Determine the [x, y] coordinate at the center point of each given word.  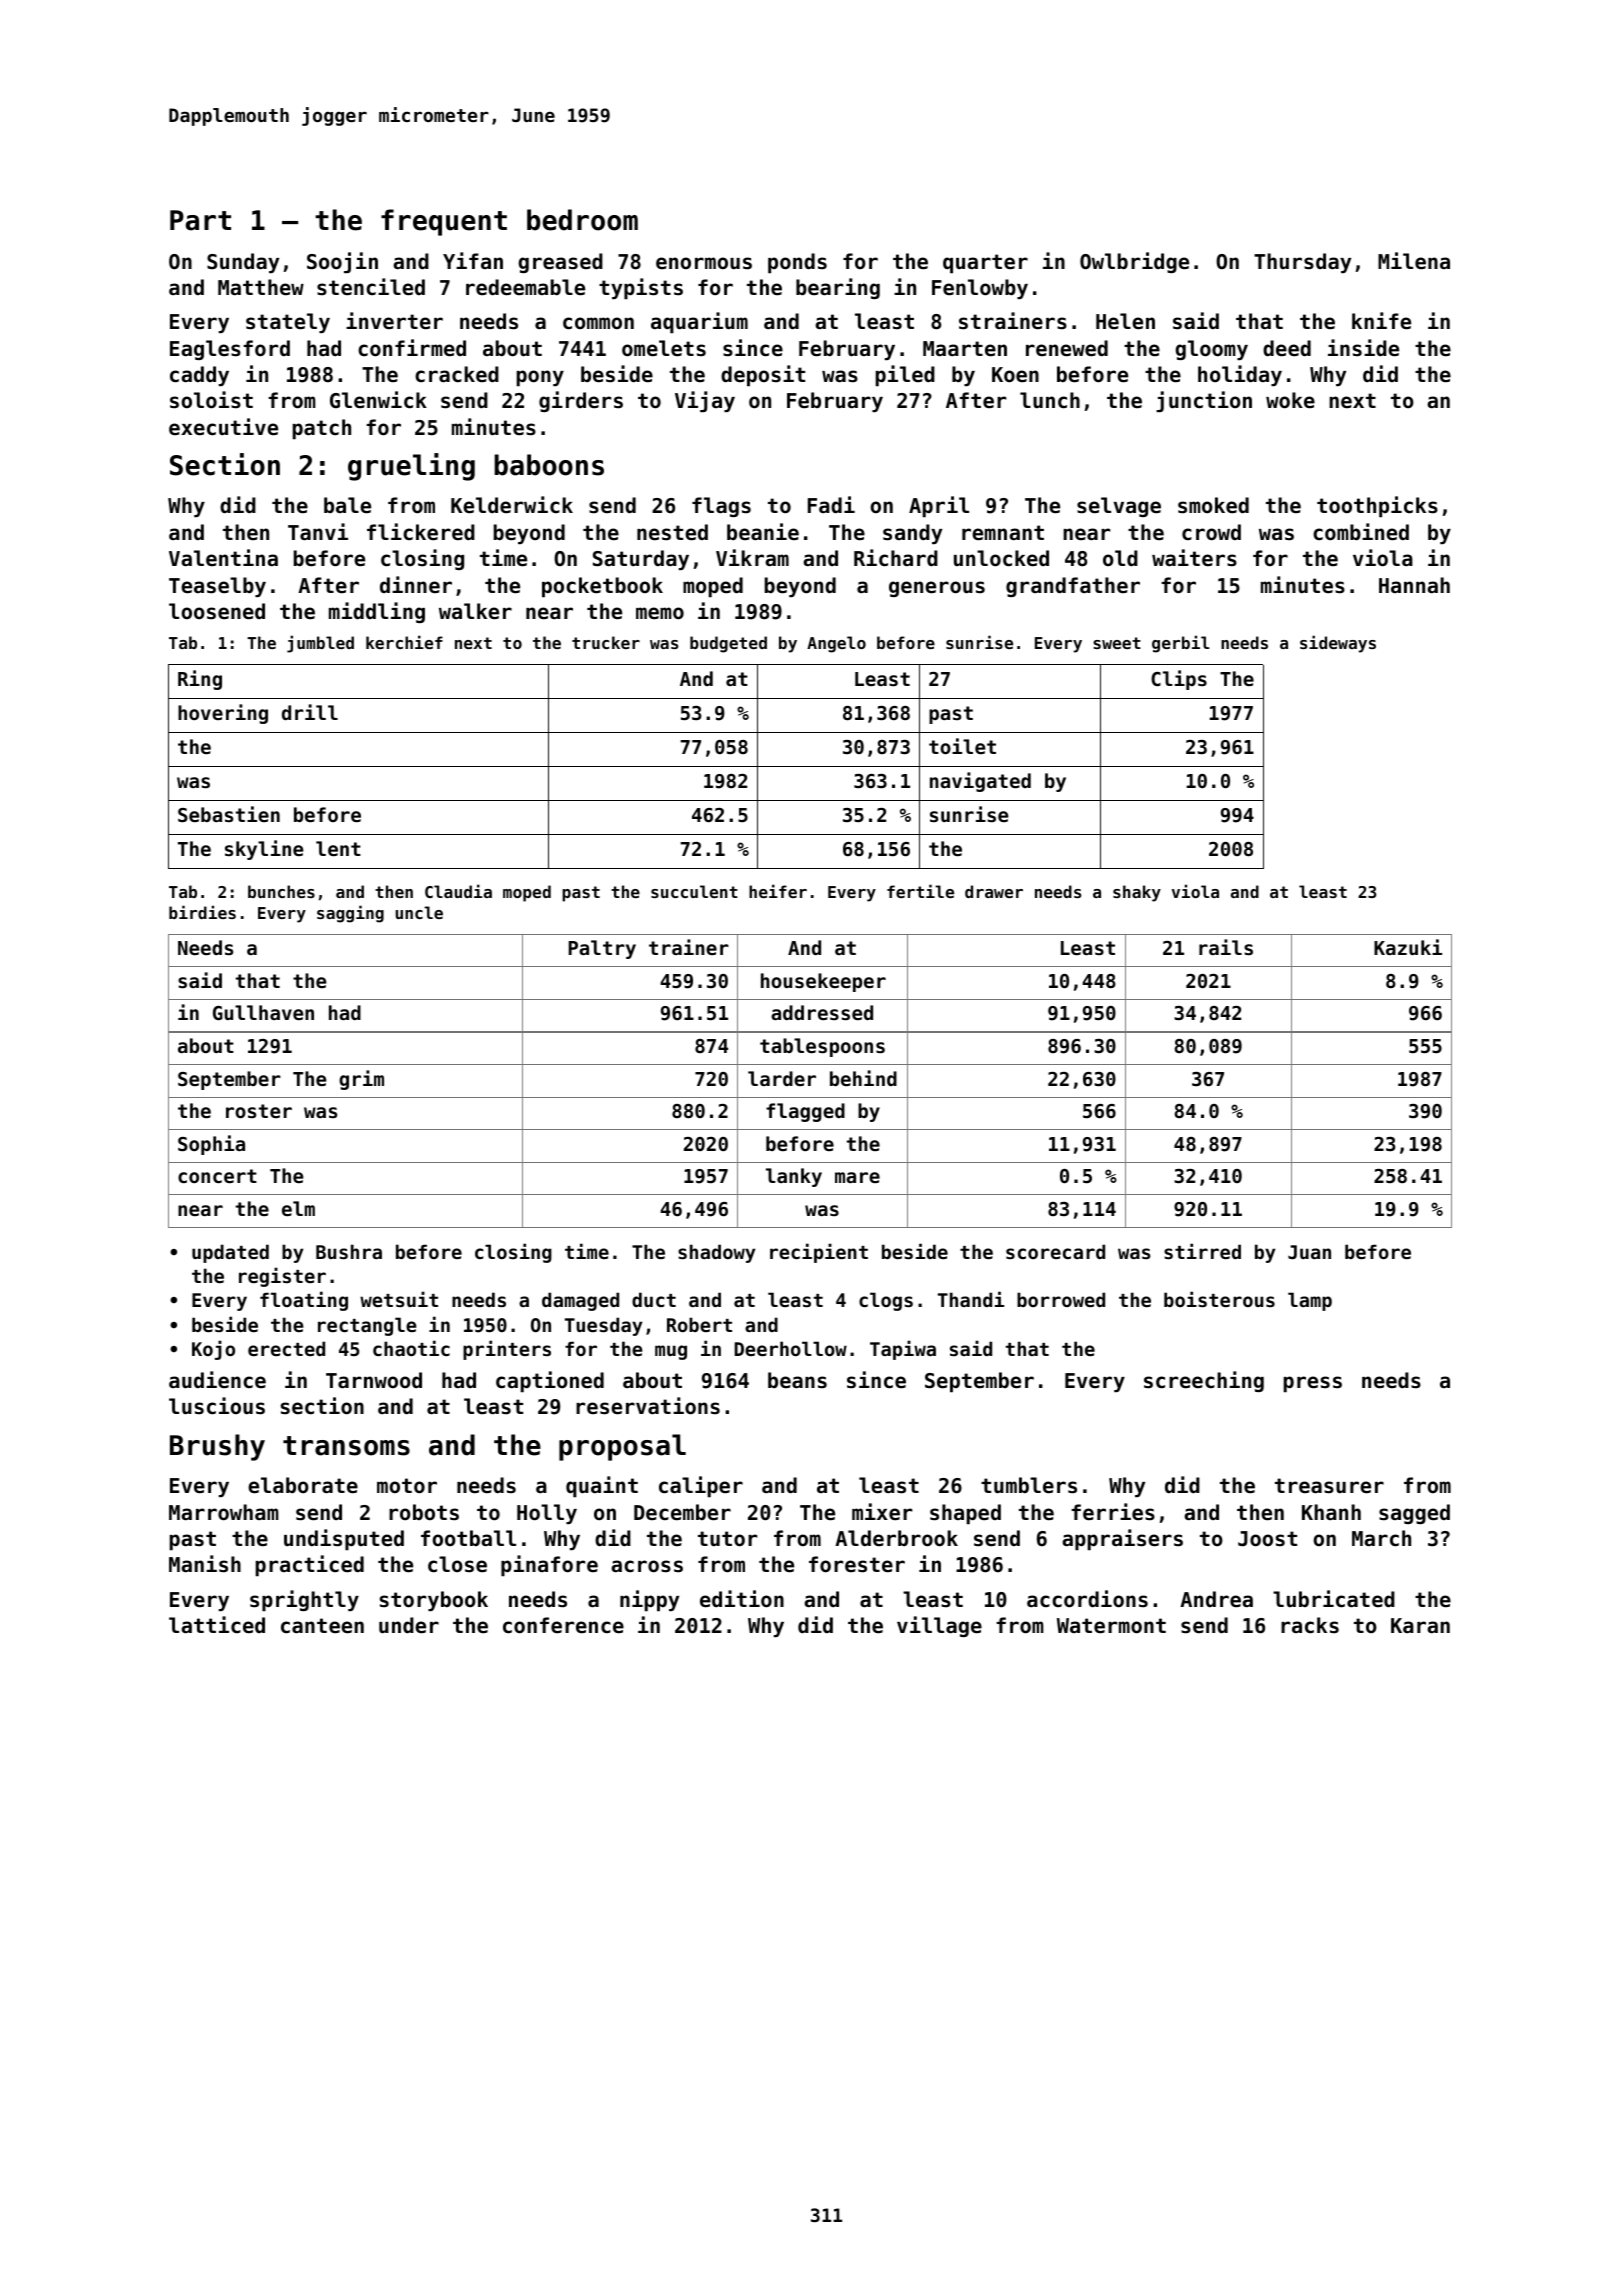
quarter [985, 264]
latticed [217, 1625]
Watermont [1111, 1626]
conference [563, 1625]
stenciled [371, 287]
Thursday [1302, 263]
